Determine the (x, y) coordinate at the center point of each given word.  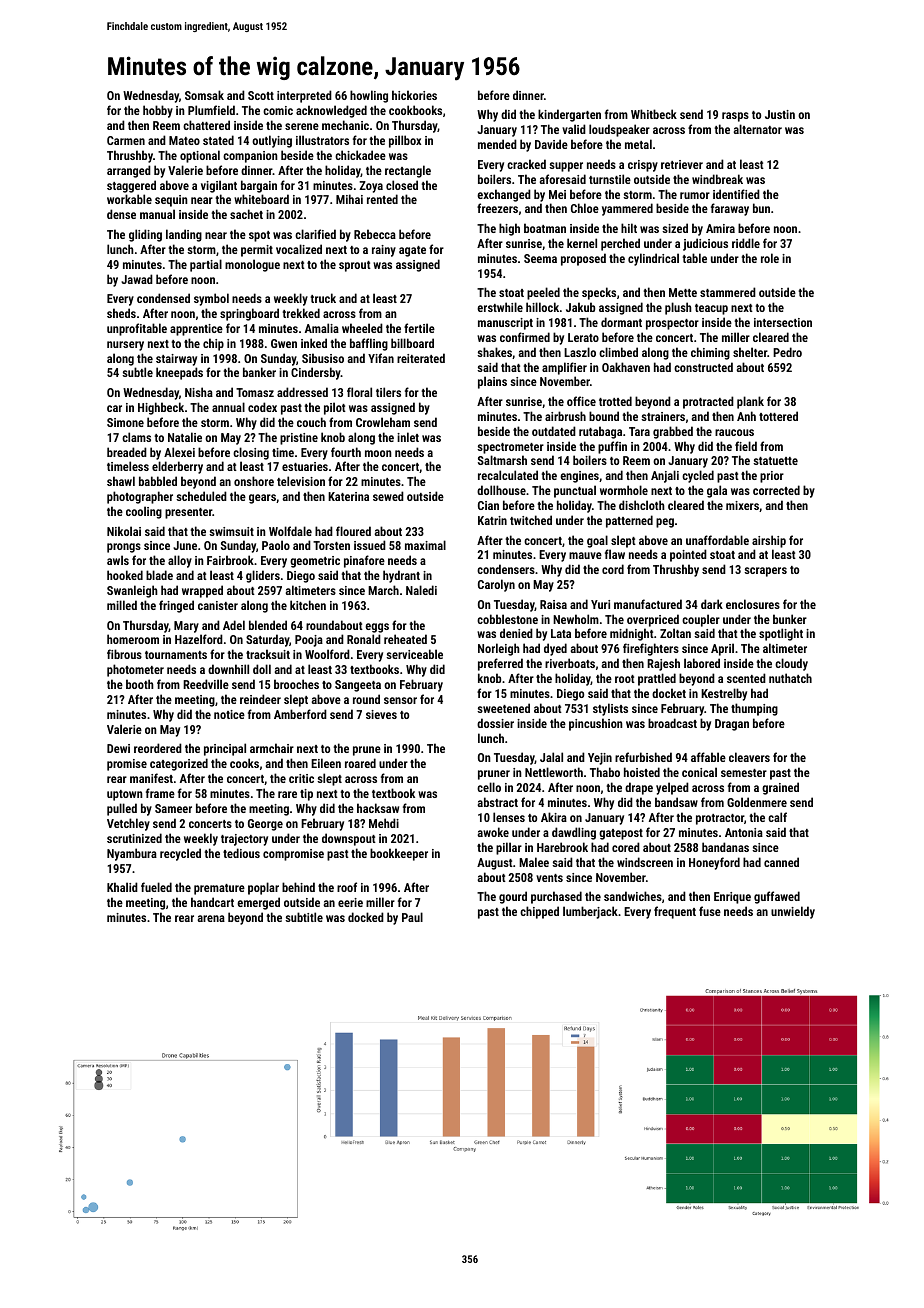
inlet (408, 437)
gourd (513, 897)
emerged (258, 903)
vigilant (219, 186)
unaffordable (717, 540)
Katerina (348, 496)
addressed (302, 392)
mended (497, 144)
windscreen (645, 862)
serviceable (414, 654)
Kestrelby (724, 694)
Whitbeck (654, 114)
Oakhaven (626, 367)
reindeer (260, 699)
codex (262, 407)
